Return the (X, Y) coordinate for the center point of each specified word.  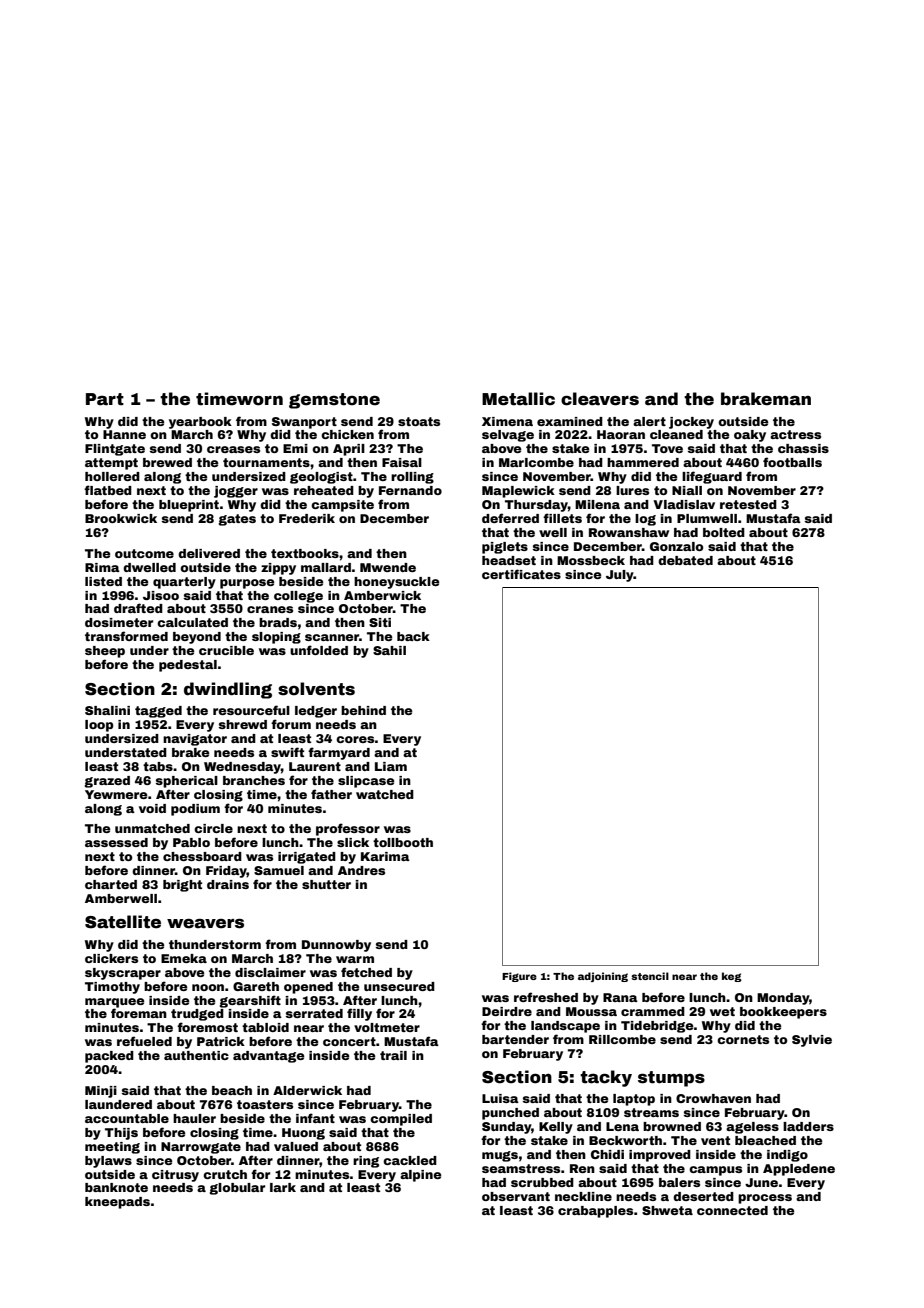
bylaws (108, 1162)
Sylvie (812, 1041)
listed (103, 581)
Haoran (621, 434)
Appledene (799, 1170)
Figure (519, 977)
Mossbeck (591, 560)
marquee (114, 1003)
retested (748, 504)
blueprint (189, 506)
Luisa (500, 1098)
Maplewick (518, 492)
